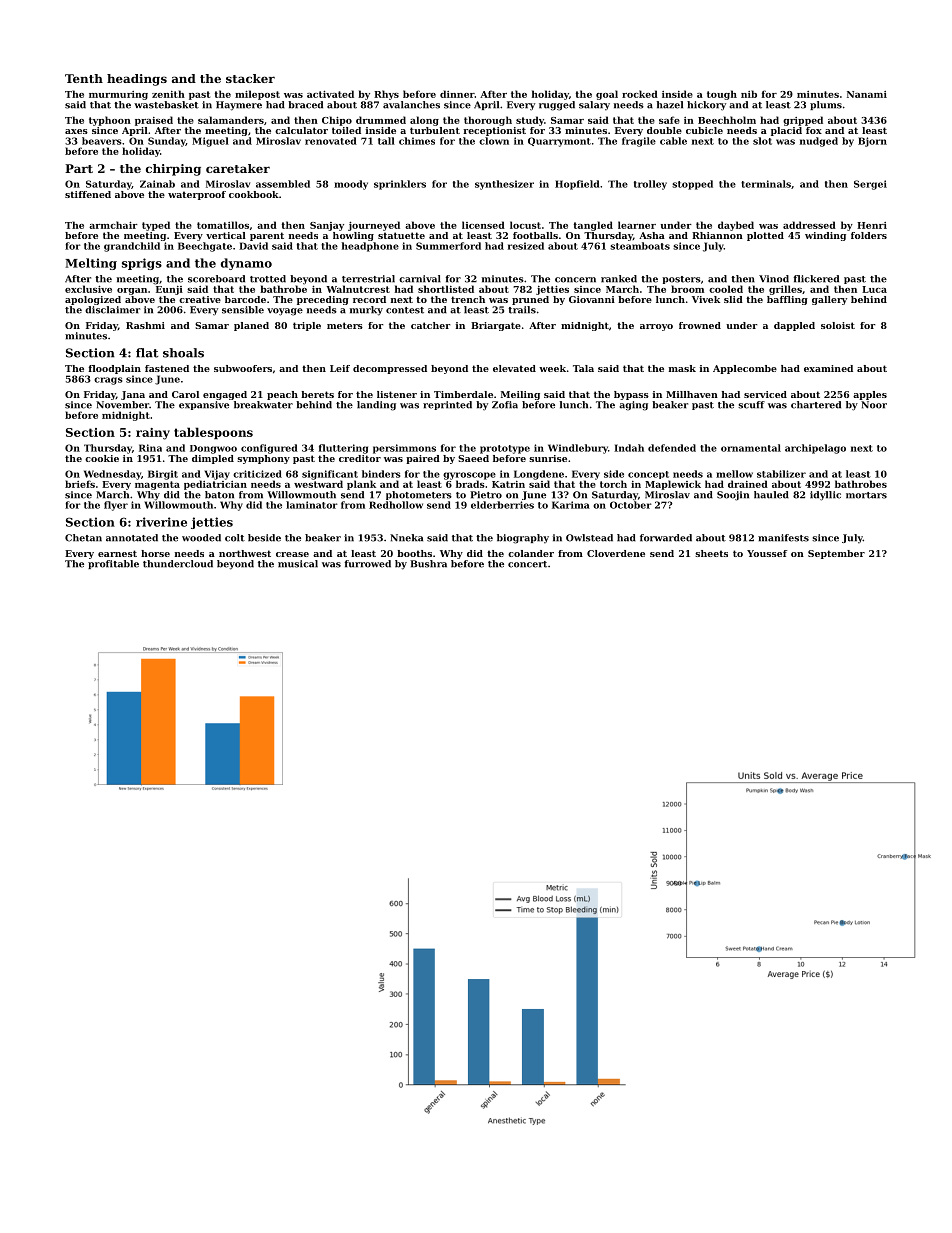 The height and width of the screenshot is (1233, 952). I want to click on Nneka, so click(406, 538).
